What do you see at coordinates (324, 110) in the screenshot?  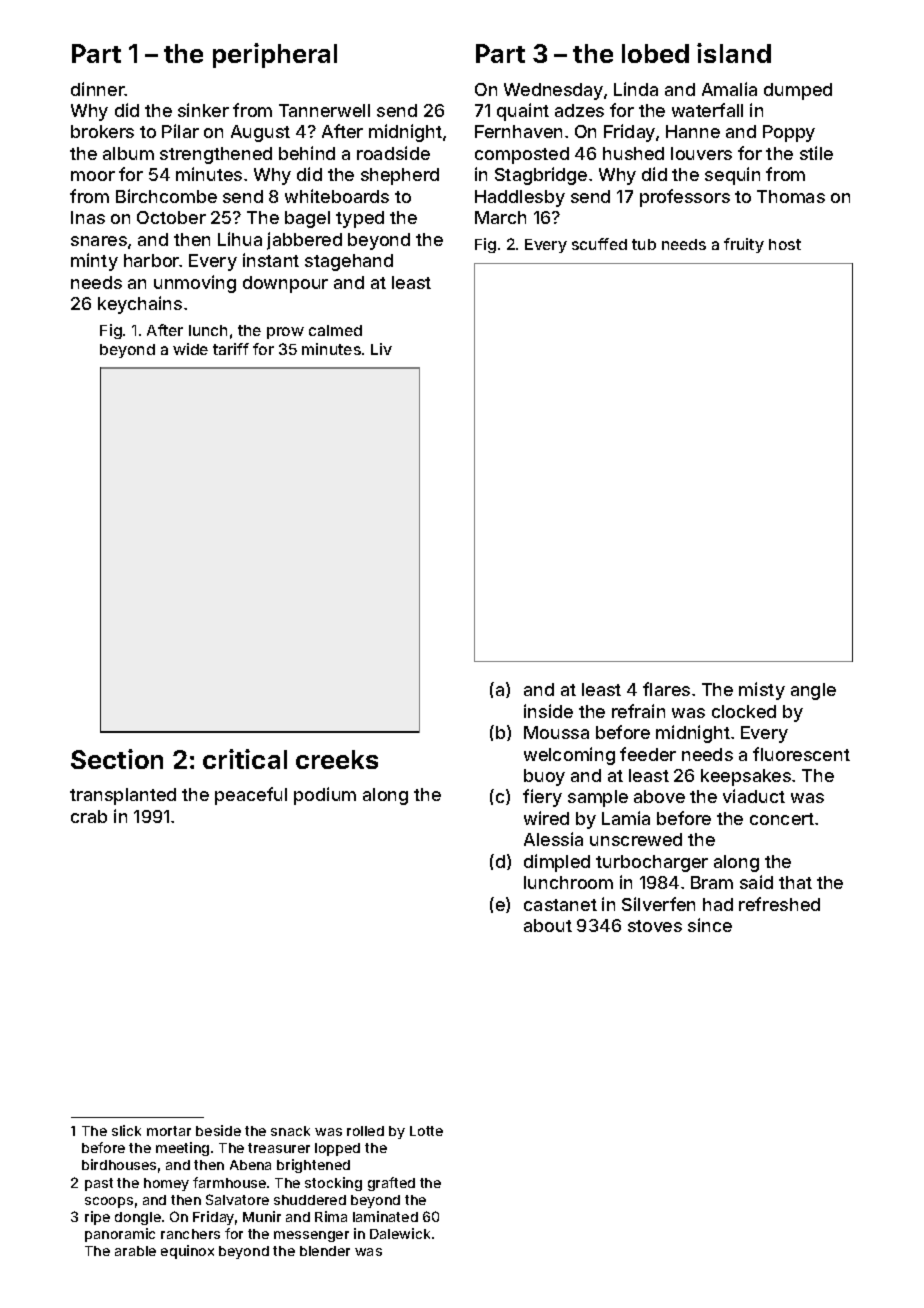 I see `Tannerwell` at bounding box center [324, 110].
